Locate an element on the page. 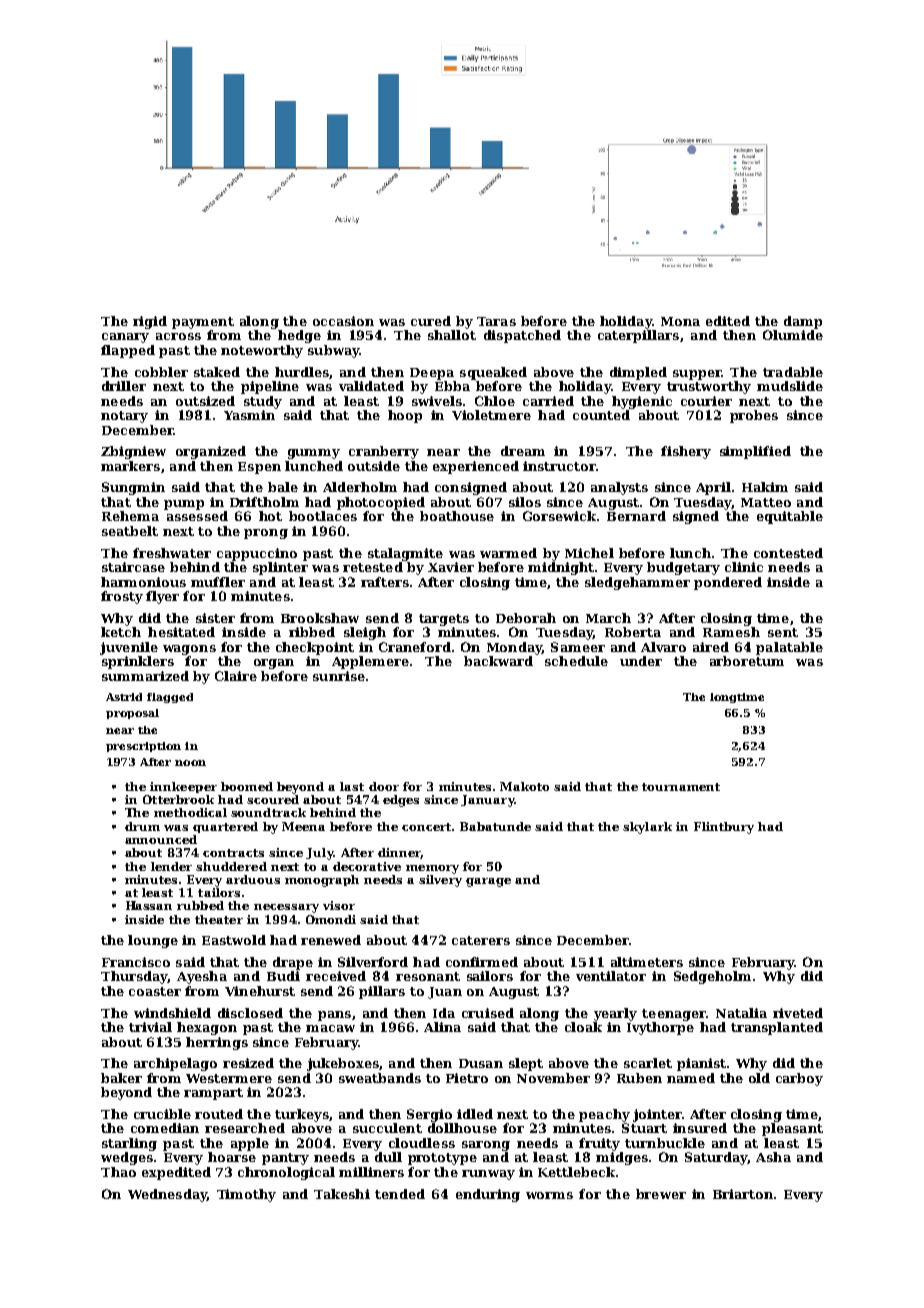 This document has width=924, height=1308. hoop is located at coordinates (405, 416).
